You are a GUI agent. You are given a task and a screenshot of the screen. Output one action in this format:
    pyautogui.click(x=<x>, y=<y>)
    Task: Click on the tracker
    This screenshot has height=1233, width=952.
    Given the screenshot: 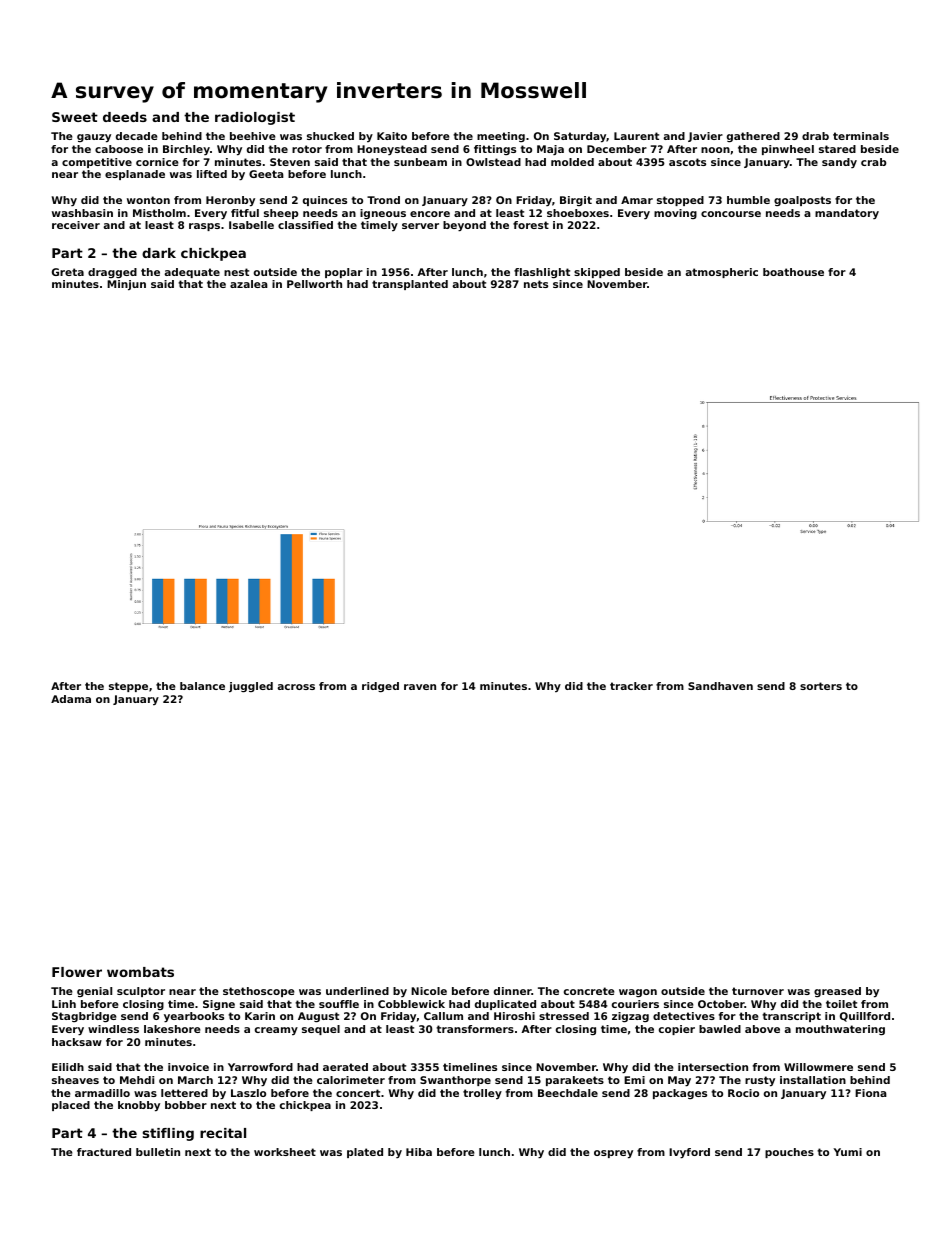 What is the action you would take?
    pyautogui.click(x=631, y=686)
